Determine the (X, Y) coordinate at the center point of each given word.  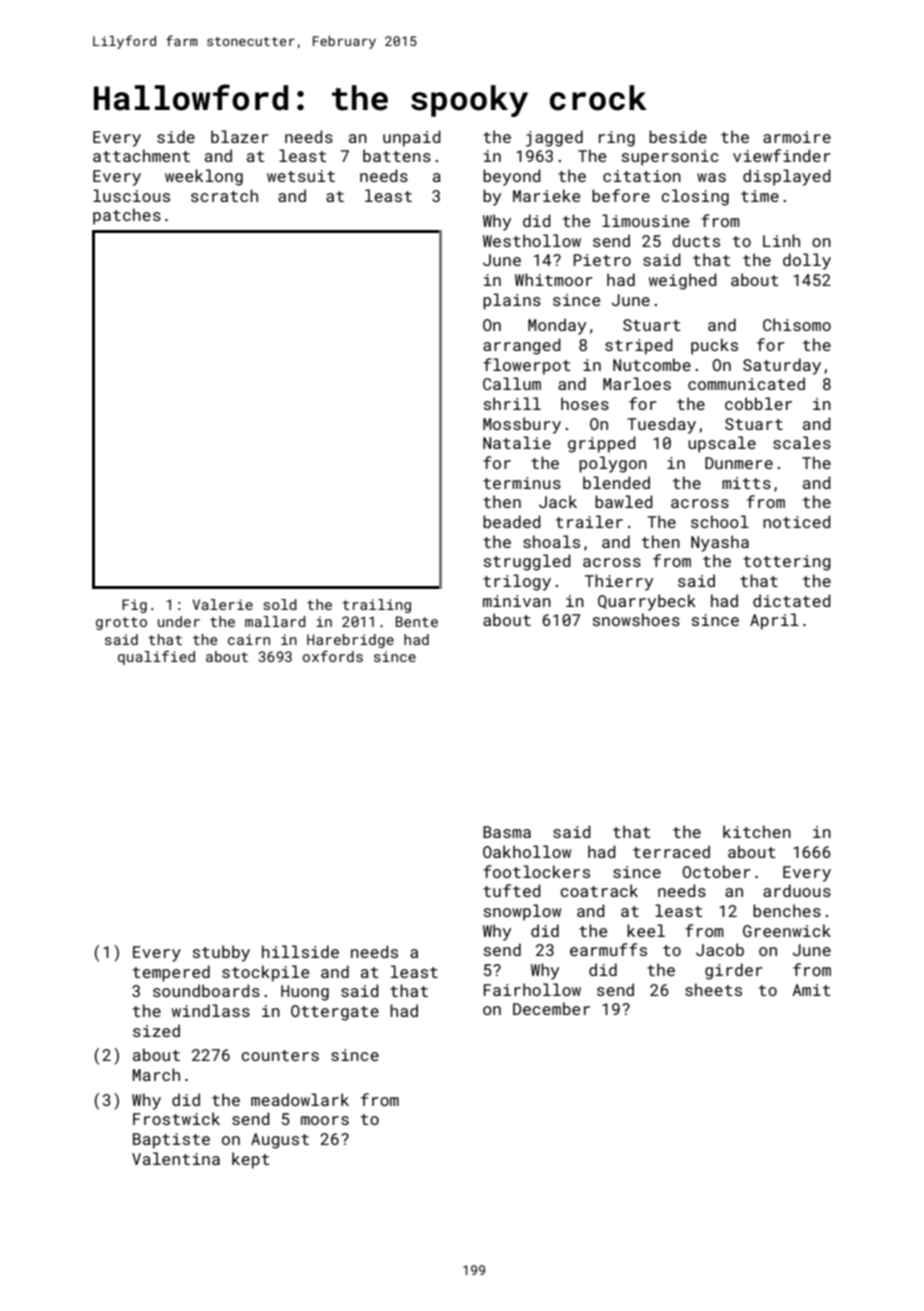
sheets (713, 989)
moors (325, 1120)
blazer (240, 136)
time (760, 196)
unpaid (412, 138)
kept (250, 1160)
